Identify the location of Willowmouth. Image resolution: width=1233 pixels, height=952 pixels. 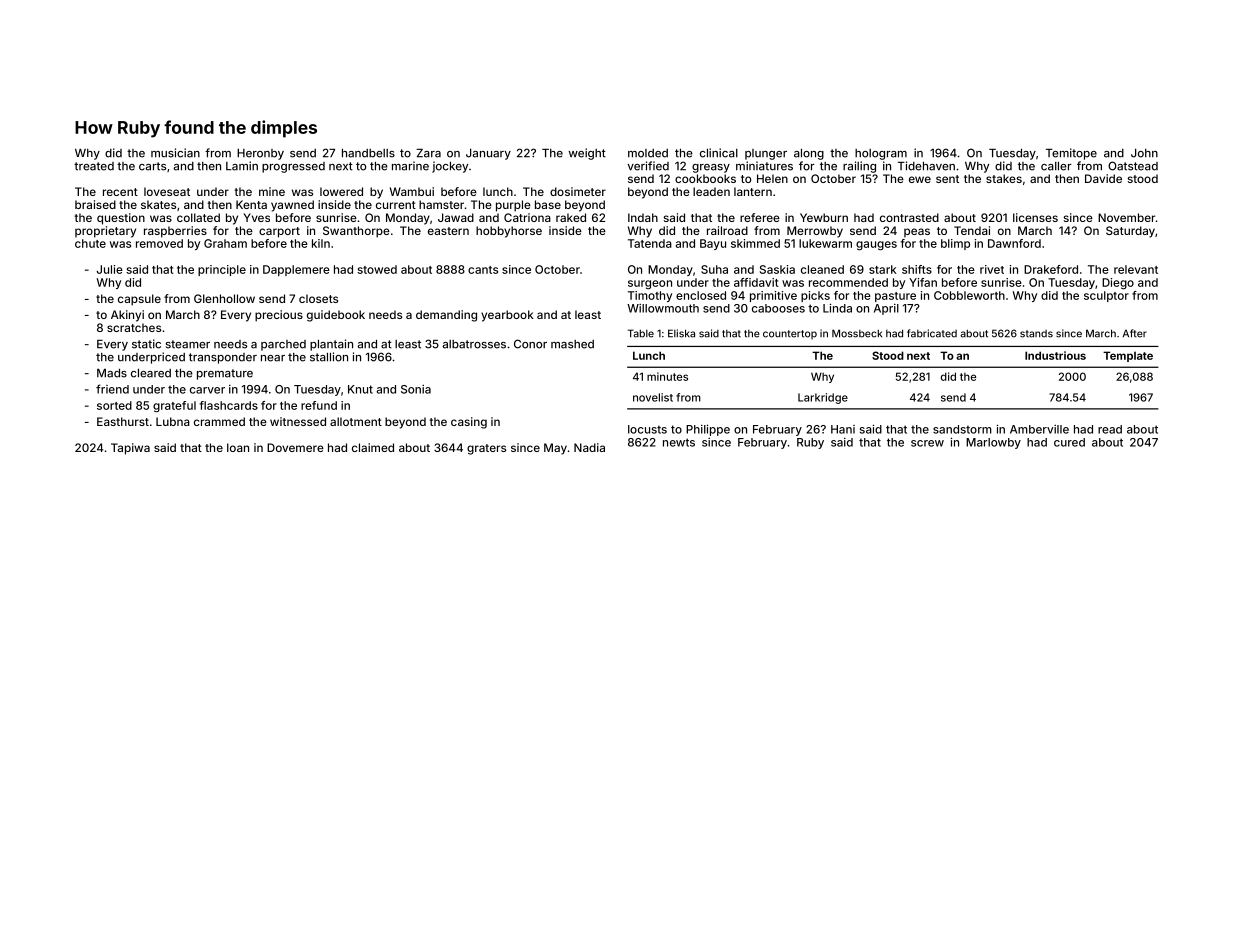
(663, 308).
